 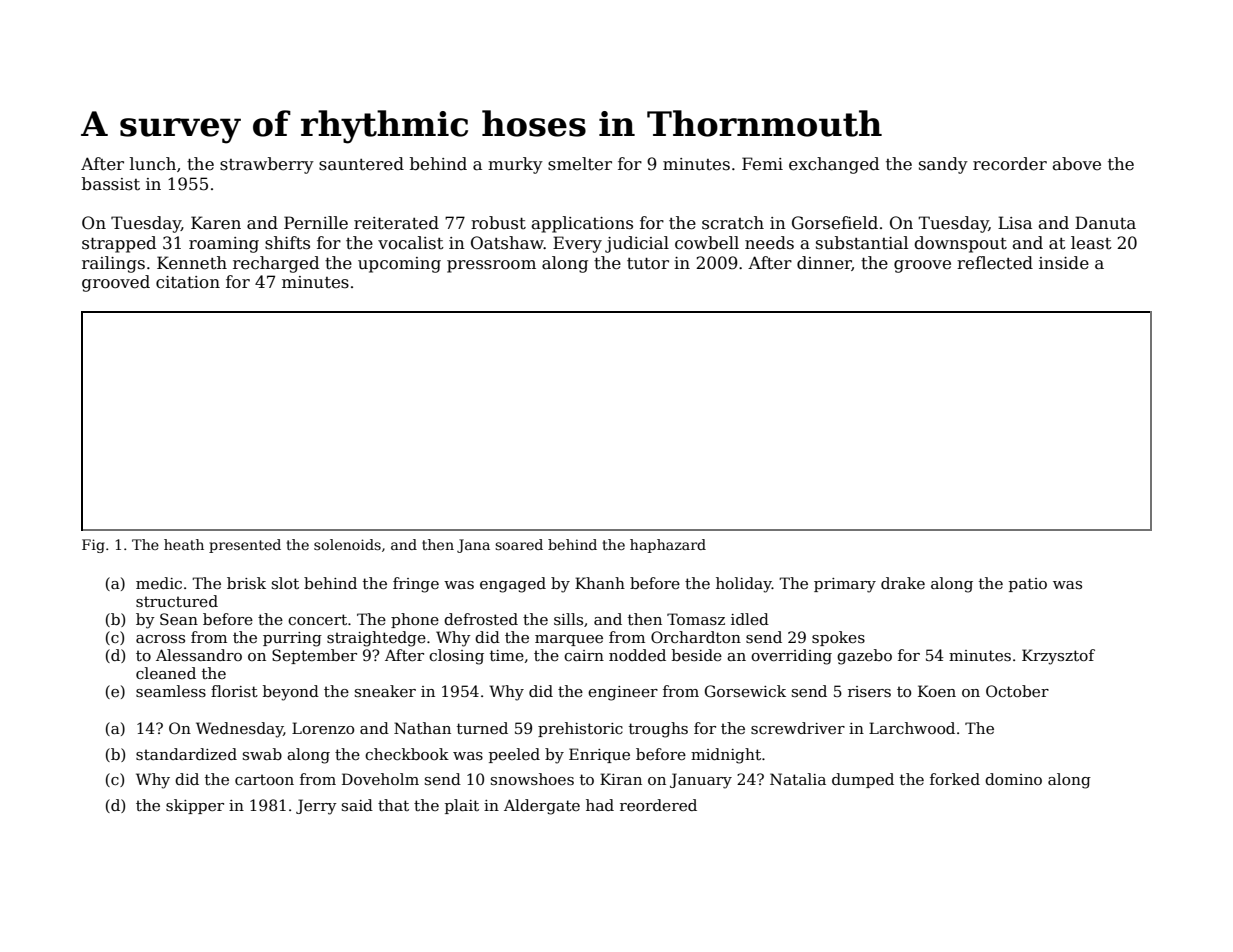 I want to click on bassist, so click(x=111, y=184).
